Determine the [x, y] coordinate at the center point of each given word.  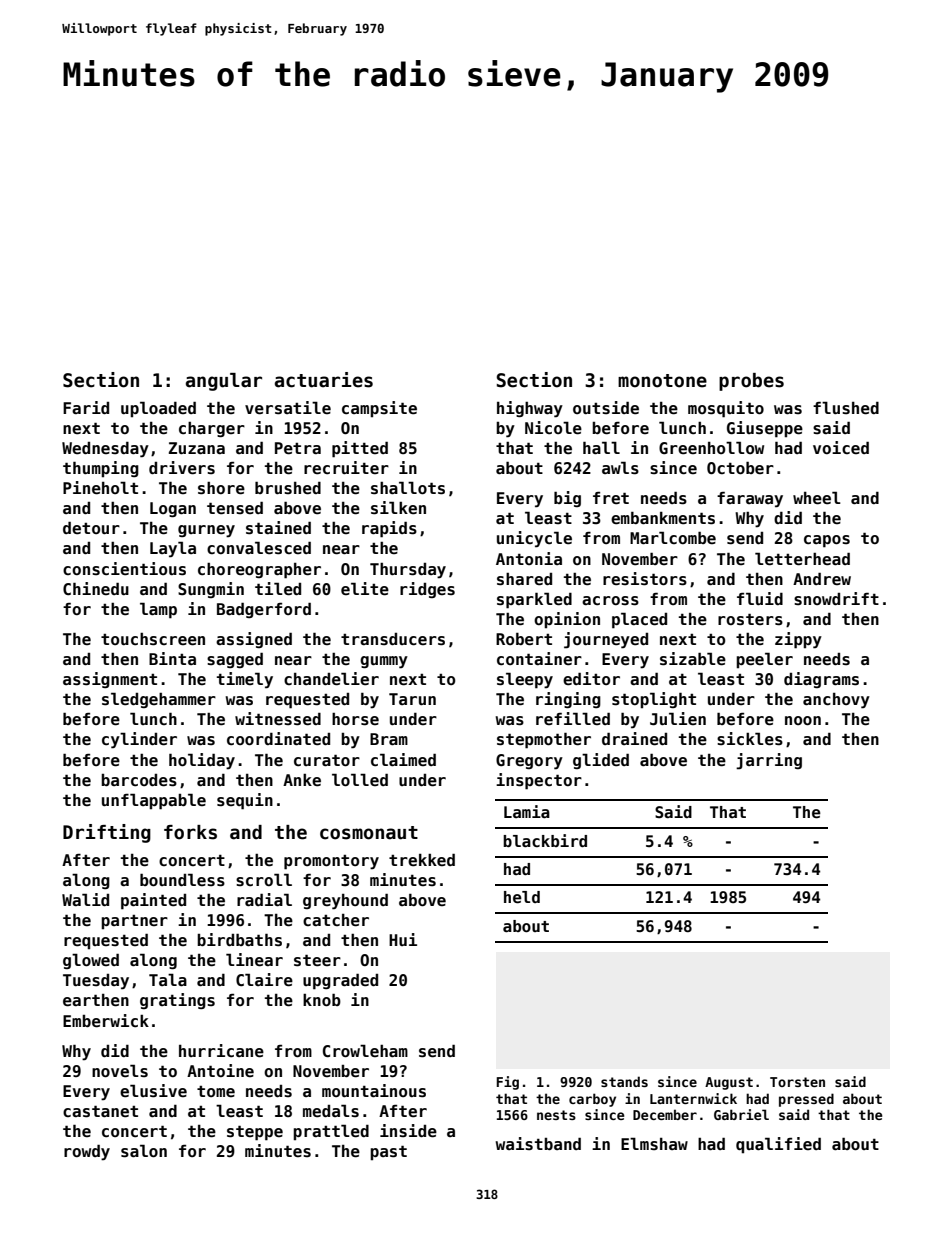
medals [331, 1111]
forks [190, 832]
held [522, 897]
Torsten [797, 1082]
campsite [379, 409]
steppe [255, 1133]
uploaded [158, 409]
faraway [750, 500]
